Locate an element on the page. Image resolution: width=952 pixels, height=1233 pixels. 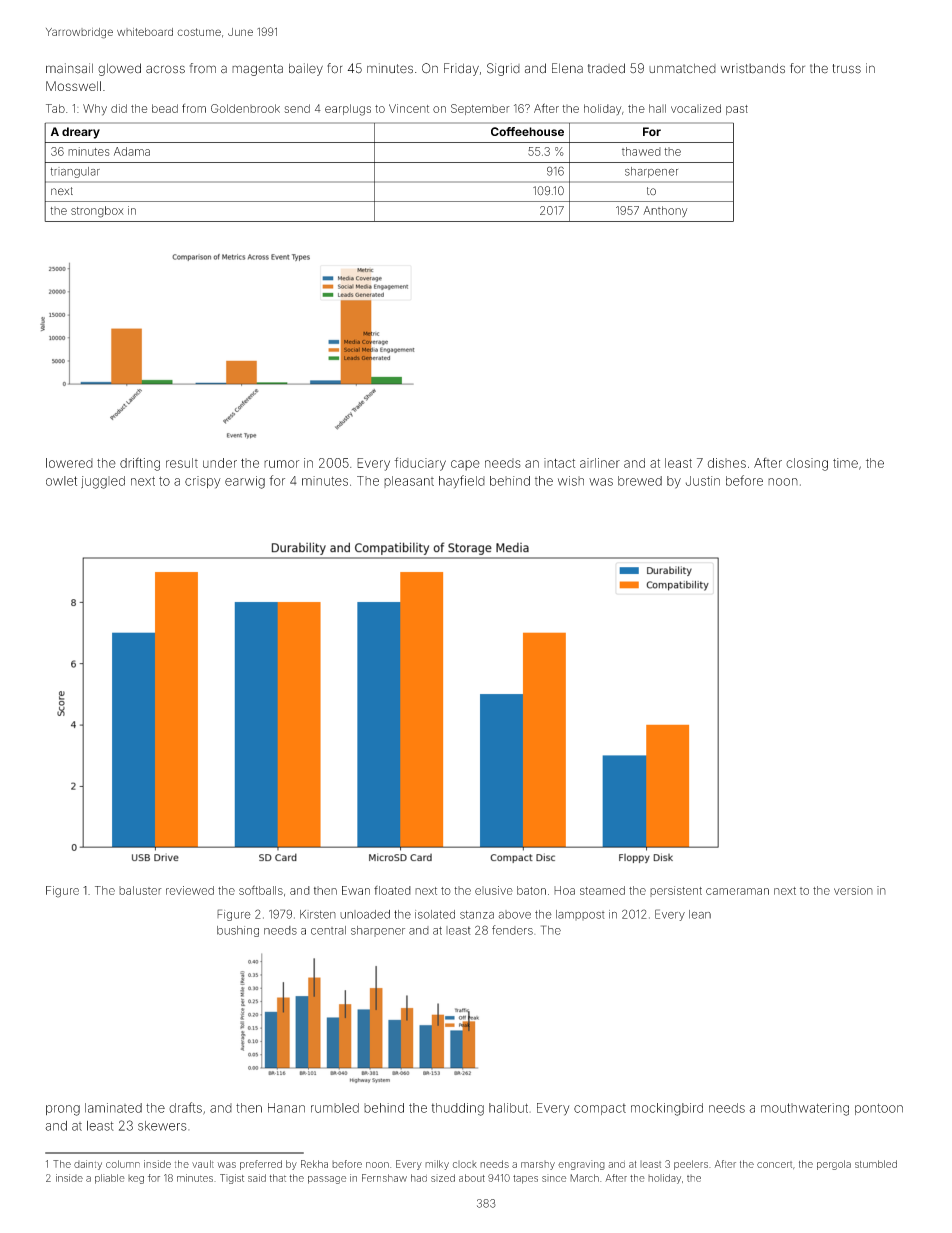
wristbands is located at coordinates (753, 68).
